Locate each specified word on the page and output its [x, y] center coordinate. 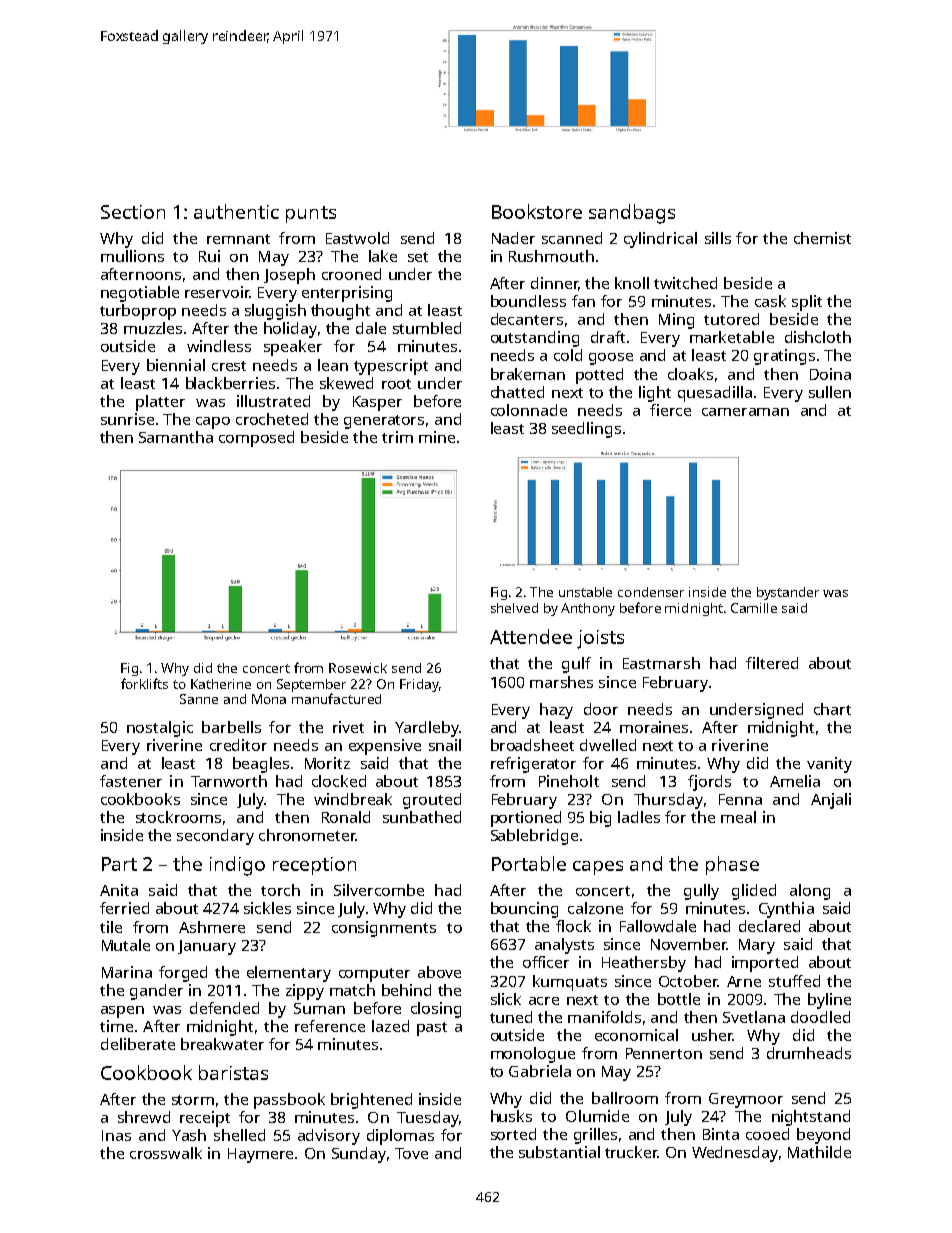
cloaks [690, 374]
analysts [564, 946]
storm [193, 1100]
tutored [731, 319]
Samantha [176, 437]
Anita [119, 890]
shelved [514, 608]
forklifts [144, 683]
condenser [651, 592]
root [396, 384]
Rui [209, 256]
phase [732, 865]
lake [383, 256]
